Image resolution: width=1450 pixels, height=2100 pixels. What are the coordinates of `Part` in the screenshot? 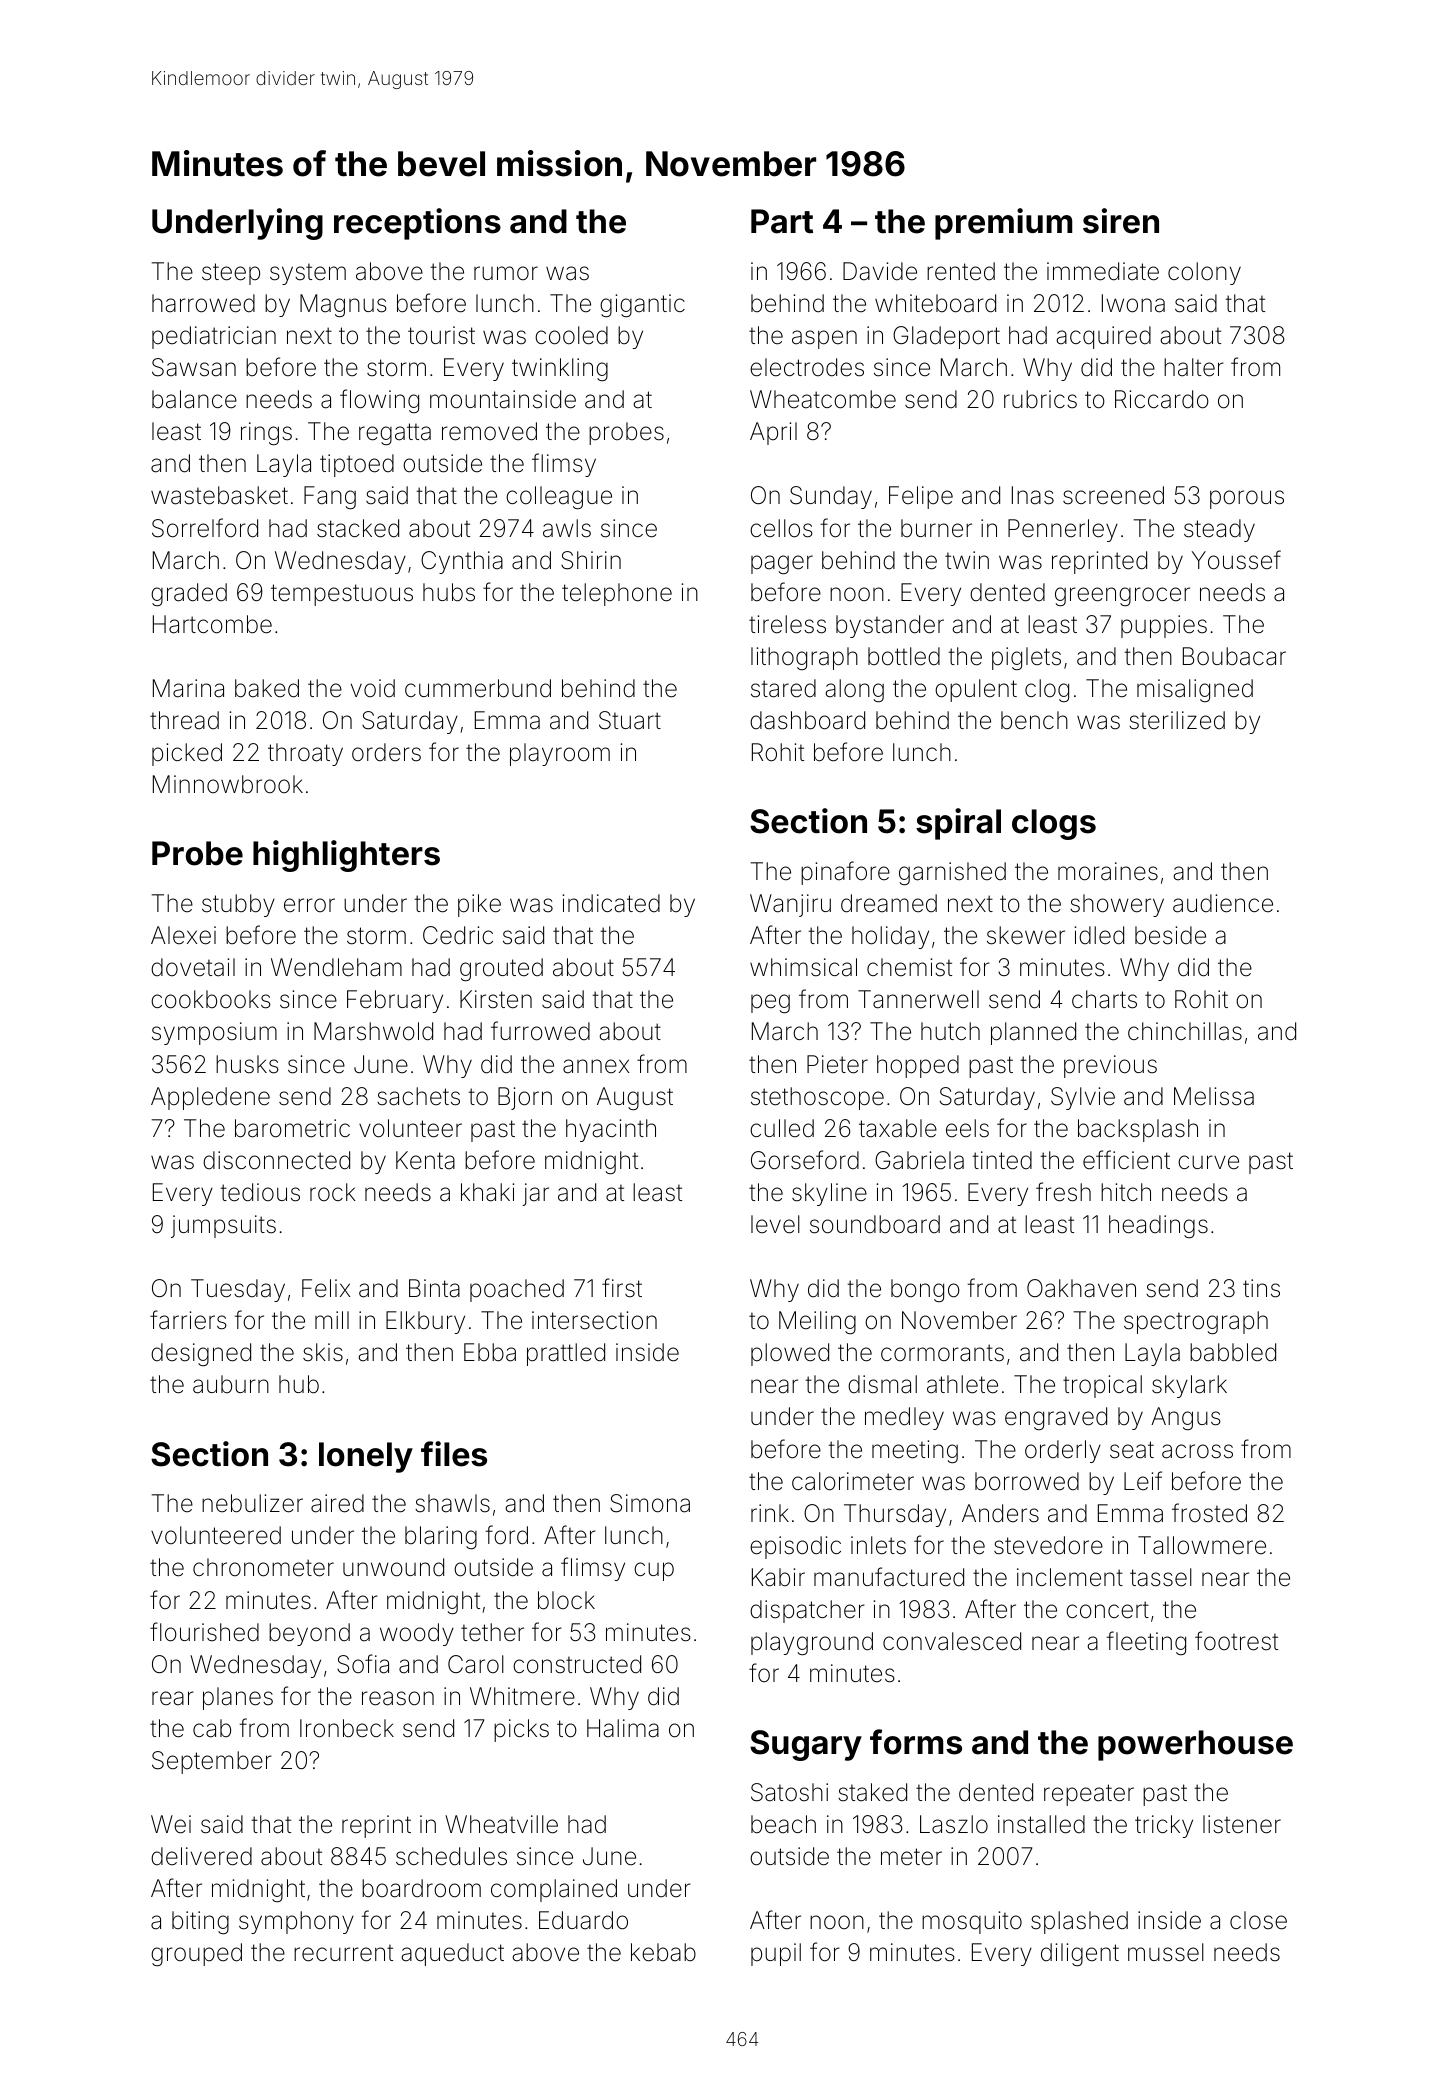 It's located at (782, 221).
